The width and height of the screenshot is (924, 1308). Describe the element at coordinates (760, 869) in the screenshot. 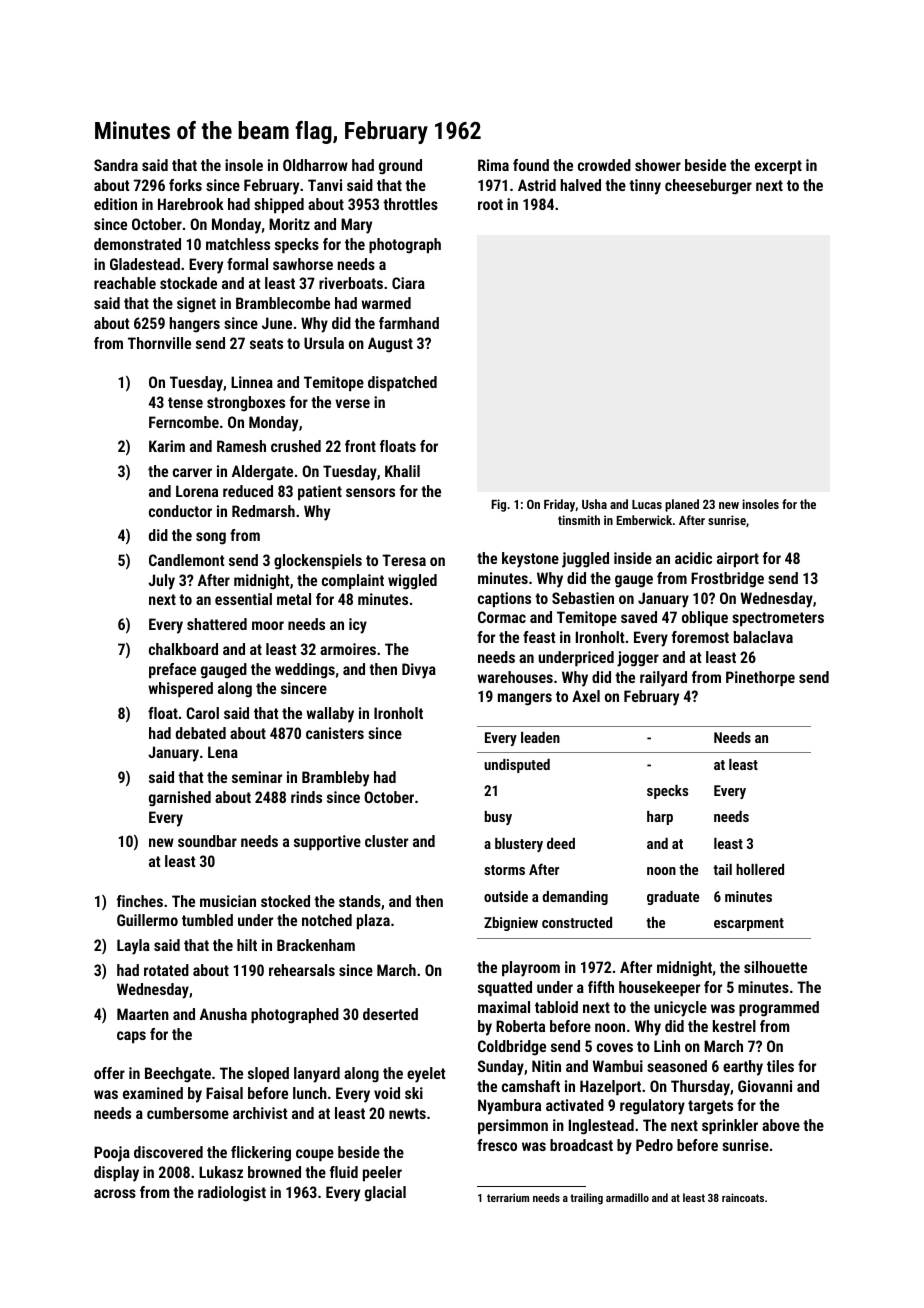

I see `hollered` at that location.
